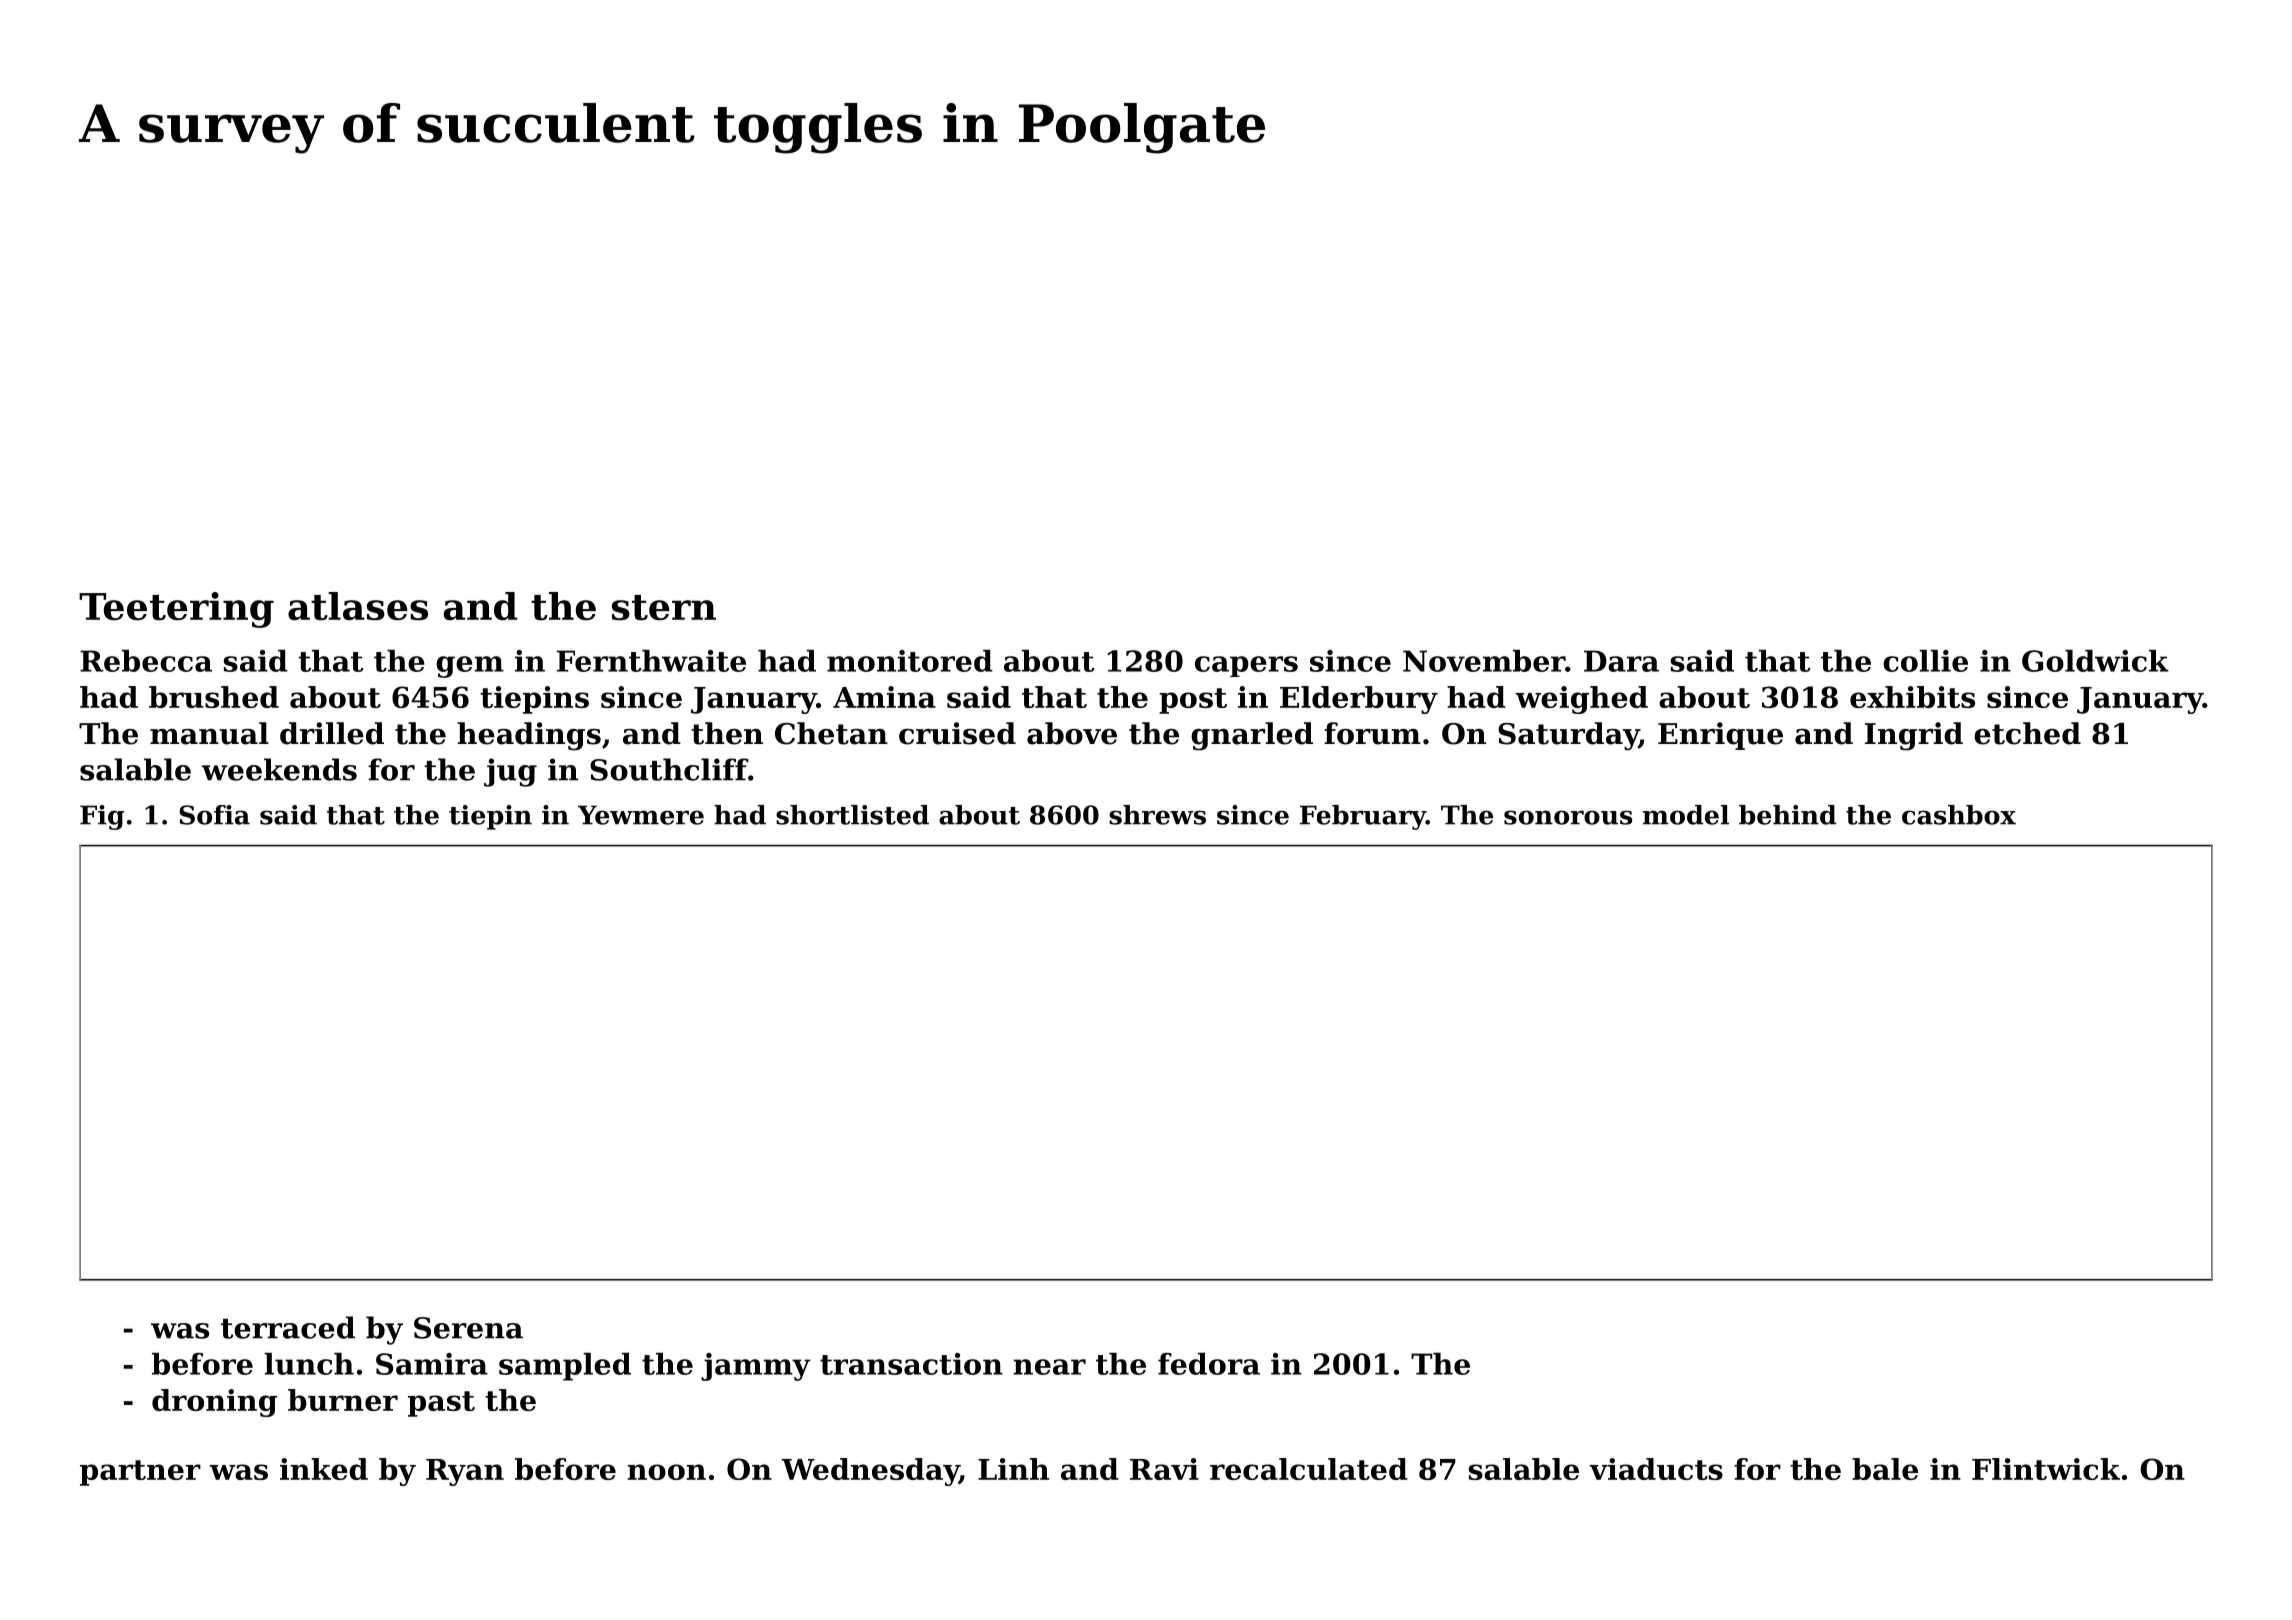 The height and width of the screenshot is (1620, 2292). What do you see at coordinates (870, 1472) in the screenshot?
I see `Wednesday` at bounding box center [870, 1472].
